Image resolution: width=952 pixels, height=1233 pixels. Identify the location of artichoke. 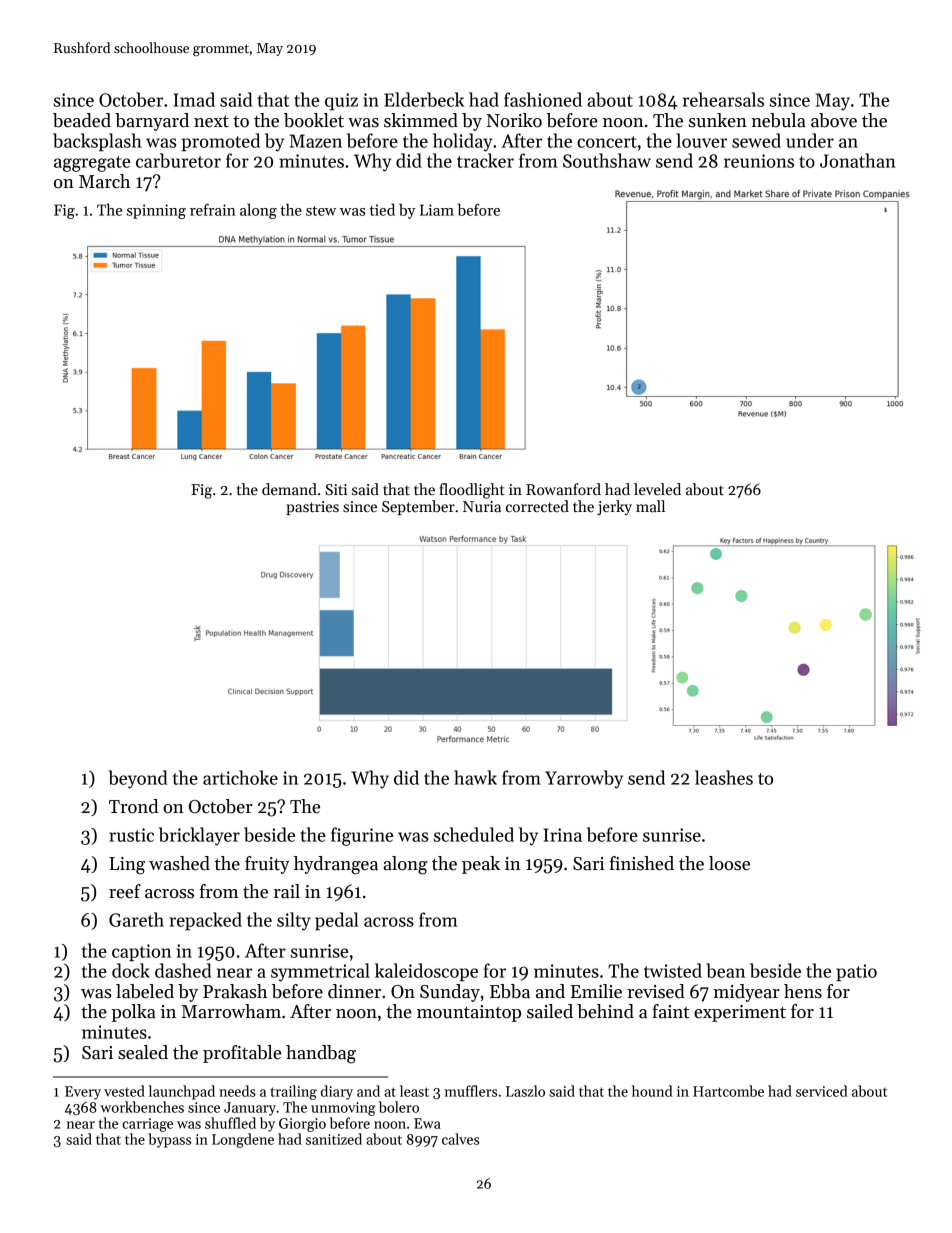
(240, 777).
